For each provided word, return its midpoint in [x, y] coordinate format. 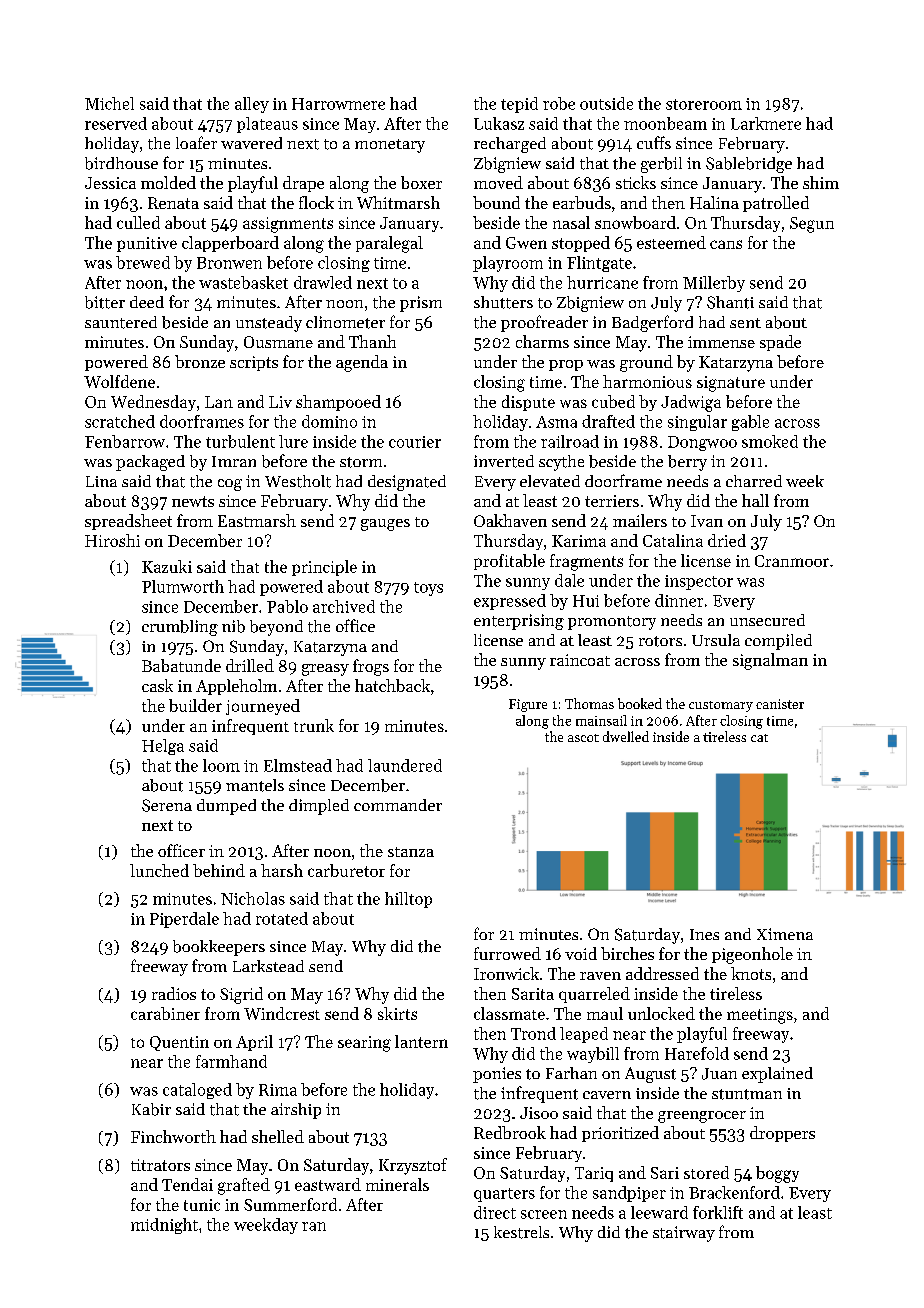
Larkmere [766, 123]
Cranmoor [792, 561]
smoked [770, 441]
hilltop [408, 900]
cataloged [197, 1091]
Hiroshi [112, 540]
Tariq [594, 1174]
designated [407, 483]
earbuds [582, 202]
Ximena [785, 934]
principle [324, 568]
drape [303, 184]
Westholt [298, 481]
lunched [159, 870]
